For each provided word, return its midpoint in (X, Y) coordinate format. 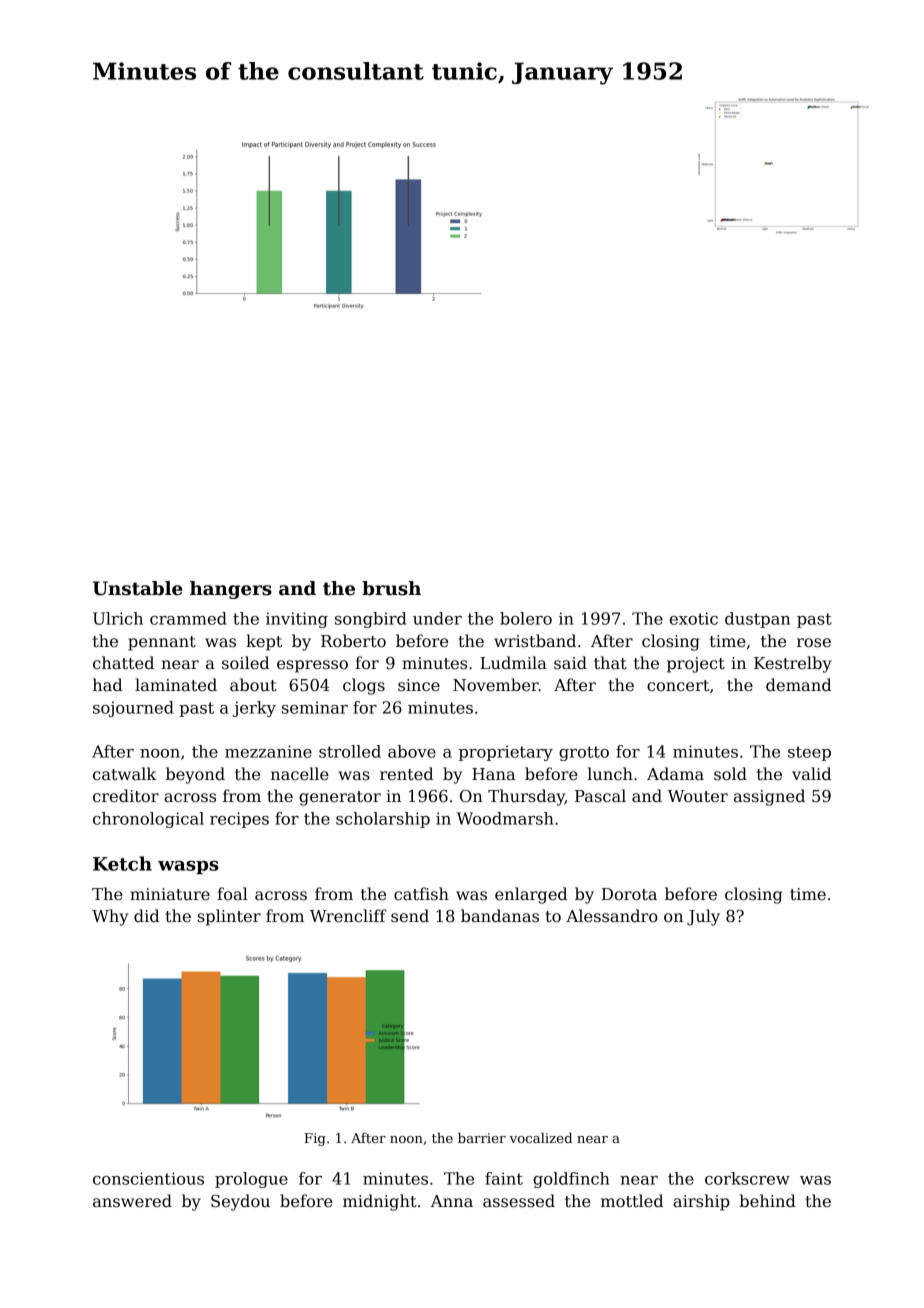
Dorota (629, 894)
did (146, 915)
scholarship (383, 820)
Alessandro (612, 916)
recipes (239, 820)
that (610, 663)
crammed (188, 618)
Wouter (698, 796)
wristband (535, 641)
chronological (148, 820)
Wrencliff (348, 916)
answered (132, 1201)
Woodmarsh (505, 818)
